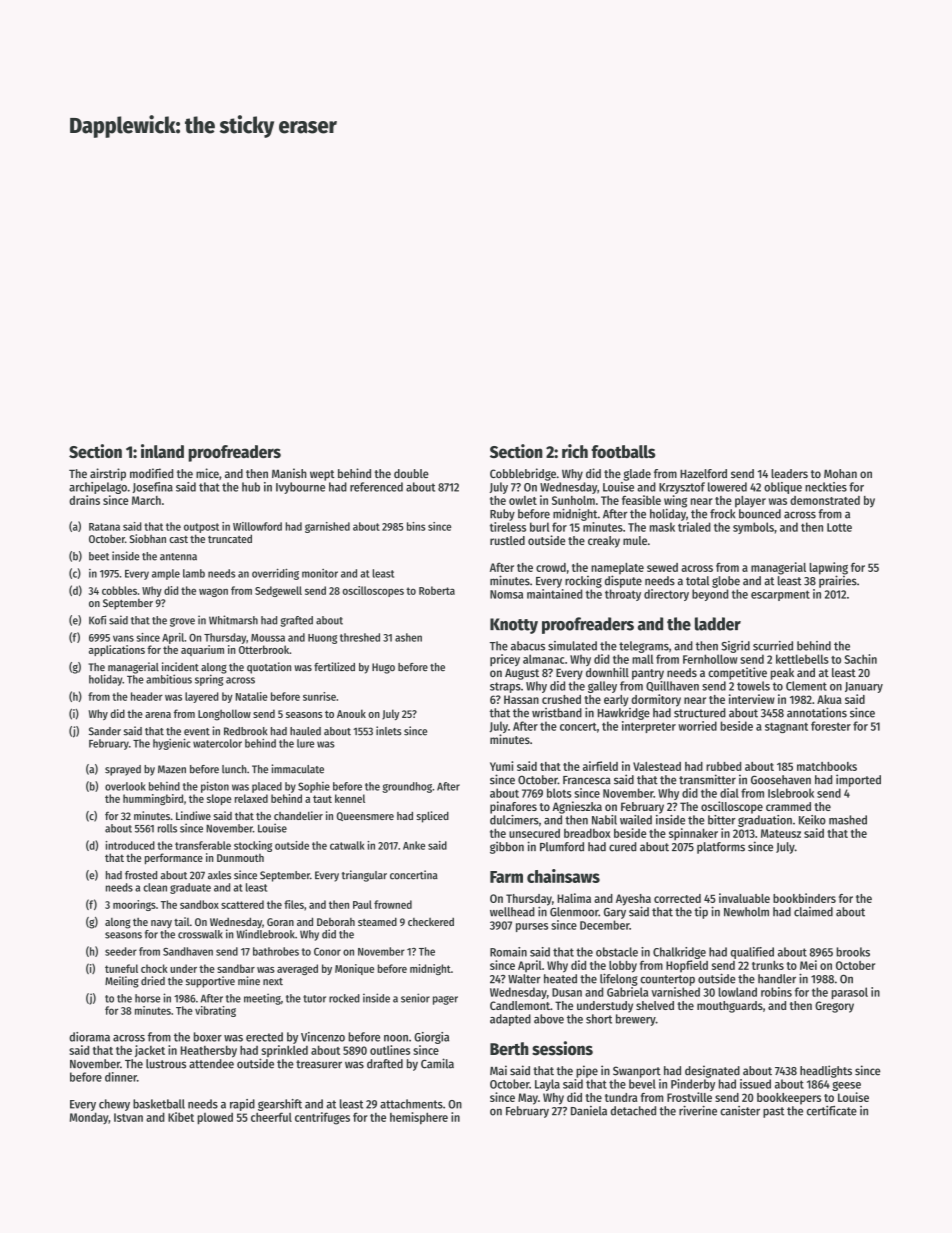 The width and height of the image is (952, 1233). I want to click on diorama, so click(89, 1037).
